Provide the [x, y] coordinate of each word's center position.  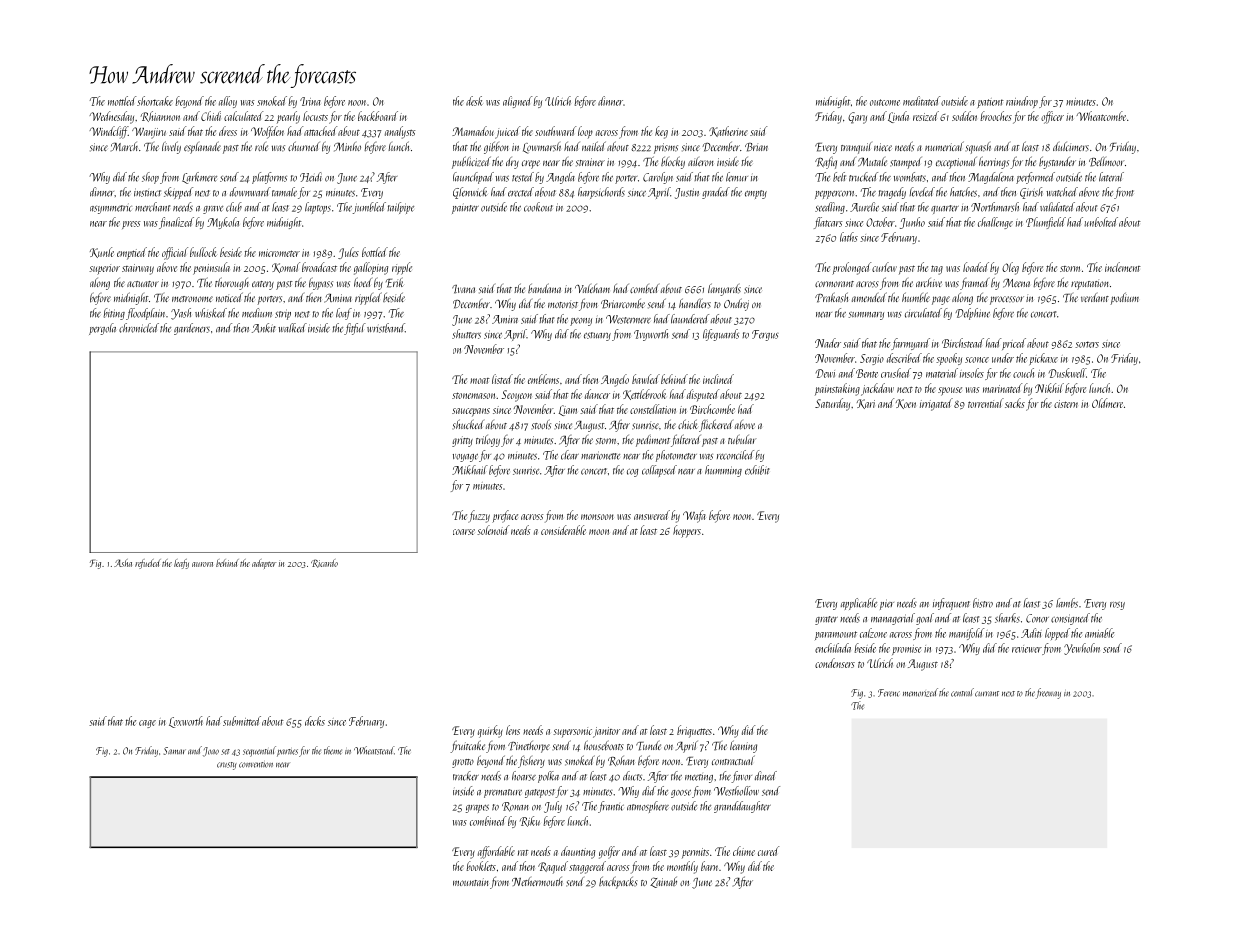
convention [256, 765]
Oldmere [1107, 403]
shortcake [155, 101]
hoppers [687, 531]
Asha [123, 563]
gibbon [496, 148]
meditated [921, 101]
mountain [470, 882]
